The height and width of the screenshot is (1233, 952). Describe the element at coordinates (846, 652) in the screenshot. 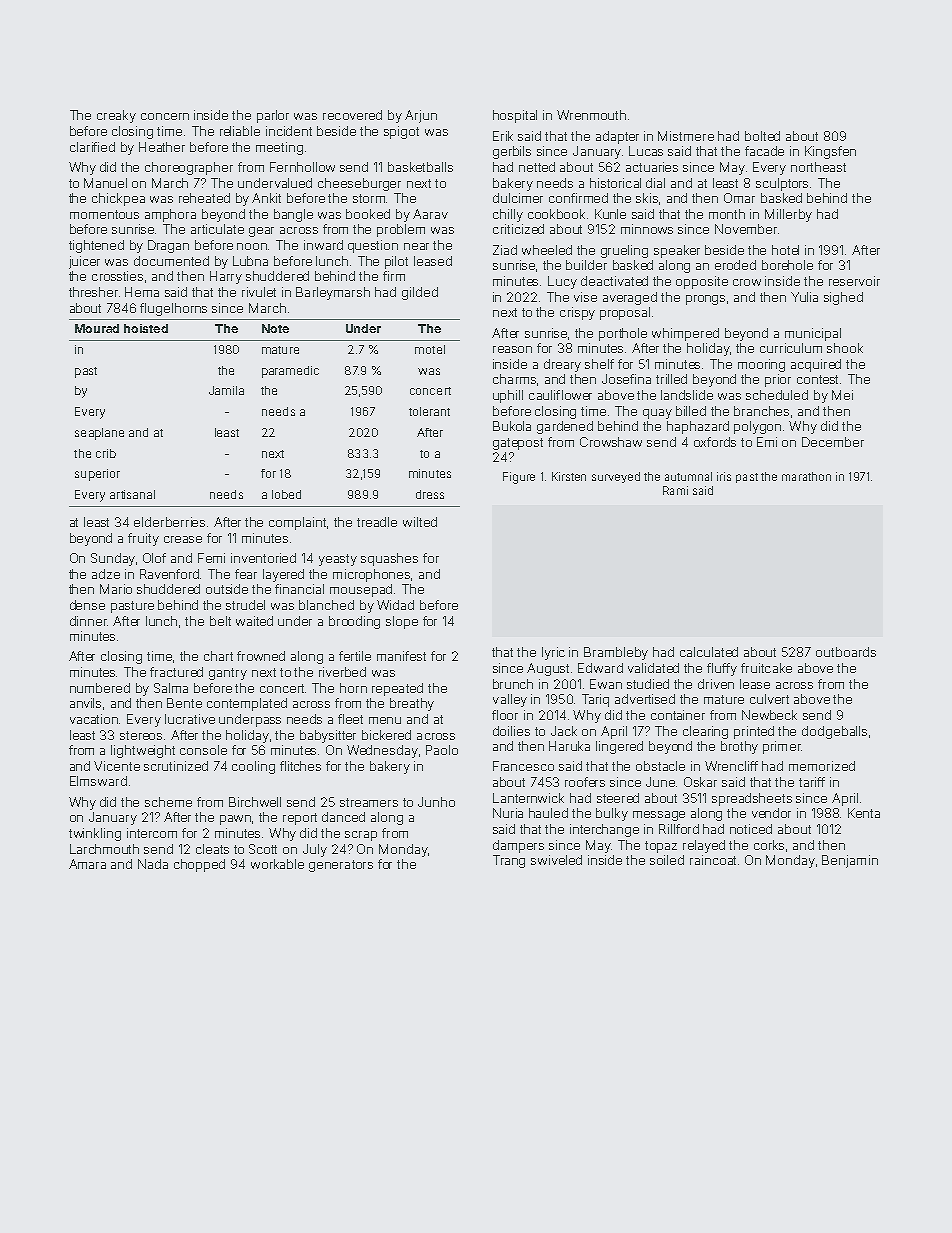

I see `outboards` at that location.
